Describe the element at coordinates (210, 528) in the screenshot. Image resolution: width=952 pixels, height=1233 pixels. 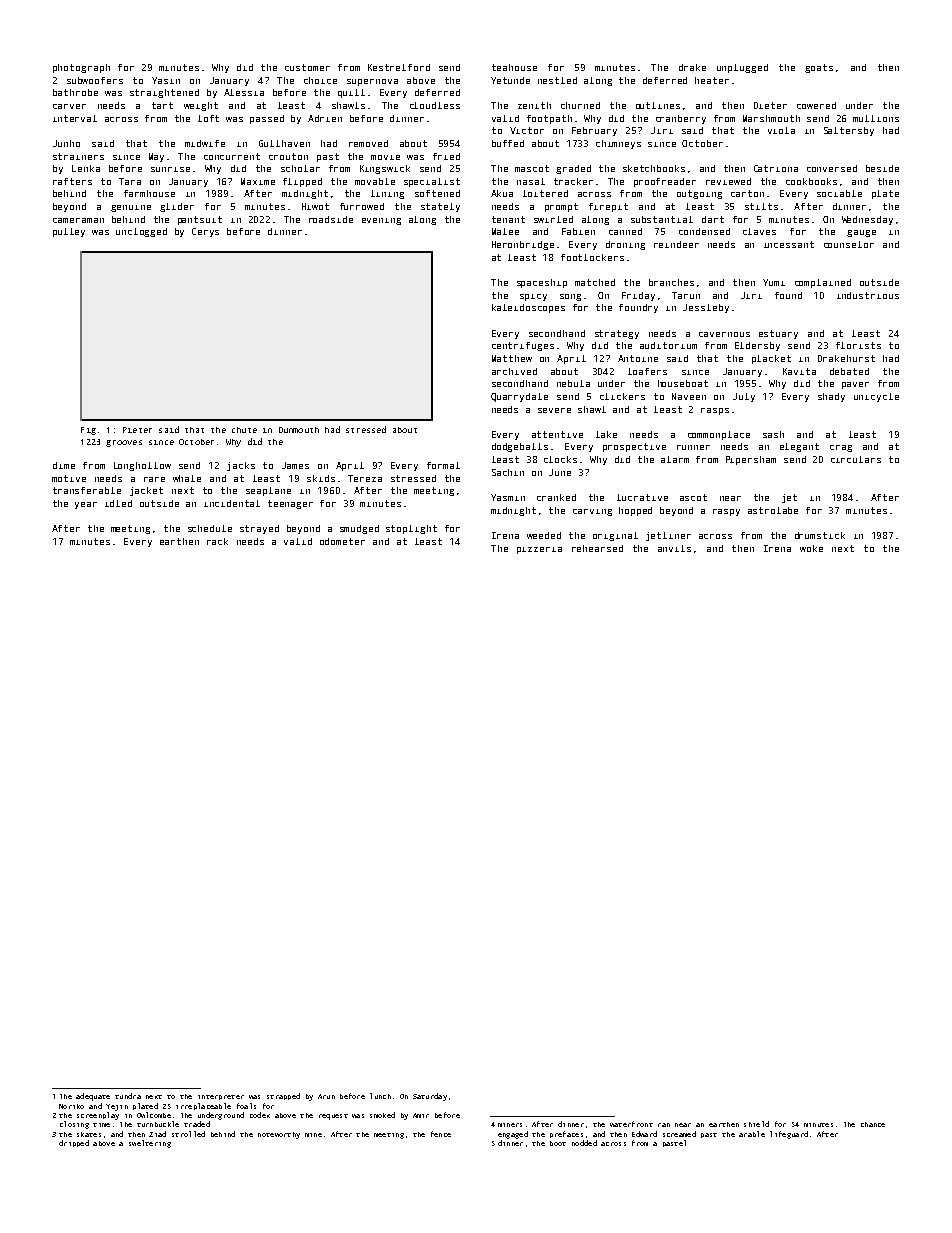
I see `schedule` at that location.
